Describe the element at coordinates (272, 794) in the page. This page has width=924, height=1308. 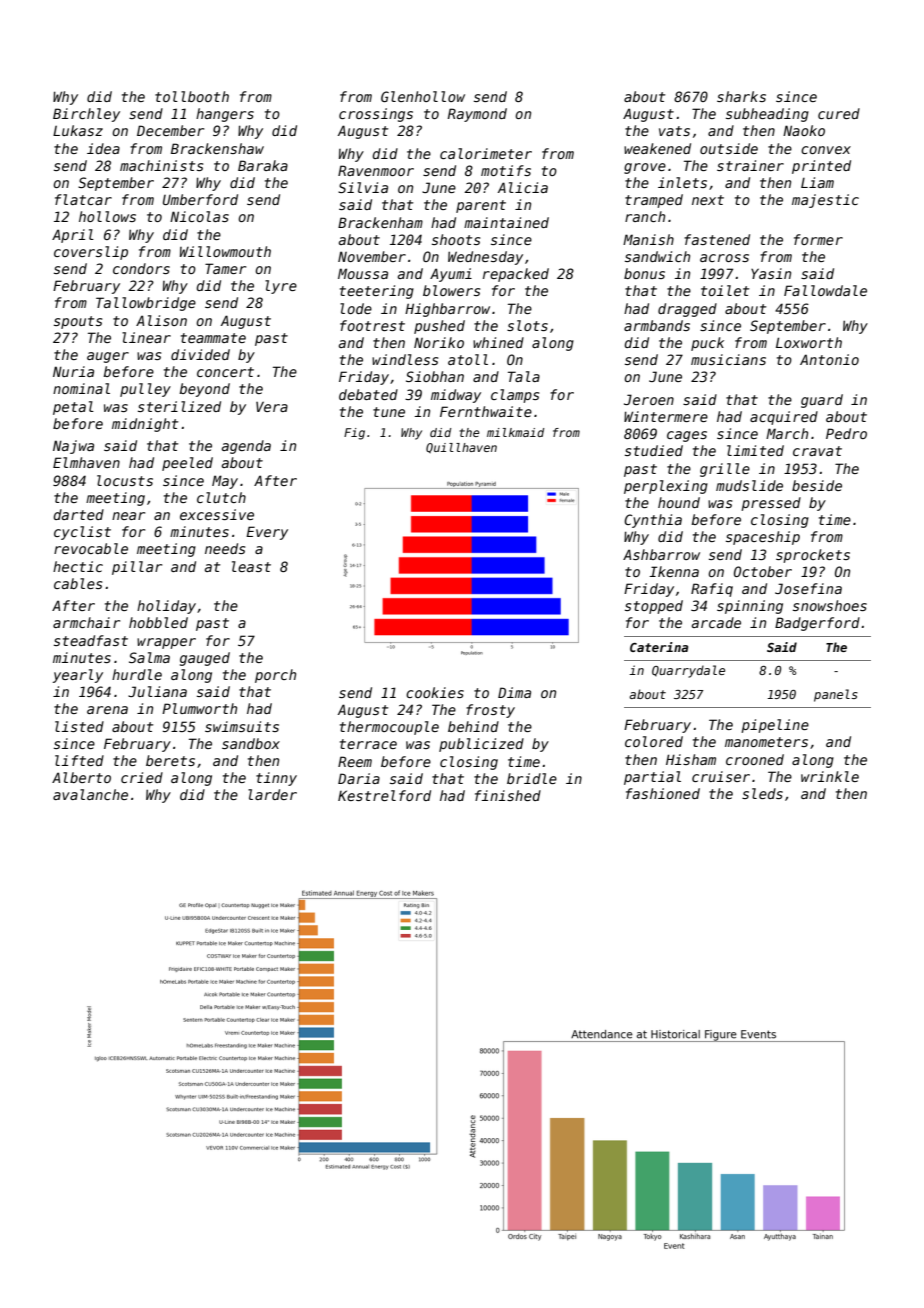
I see `larder` at that location.
